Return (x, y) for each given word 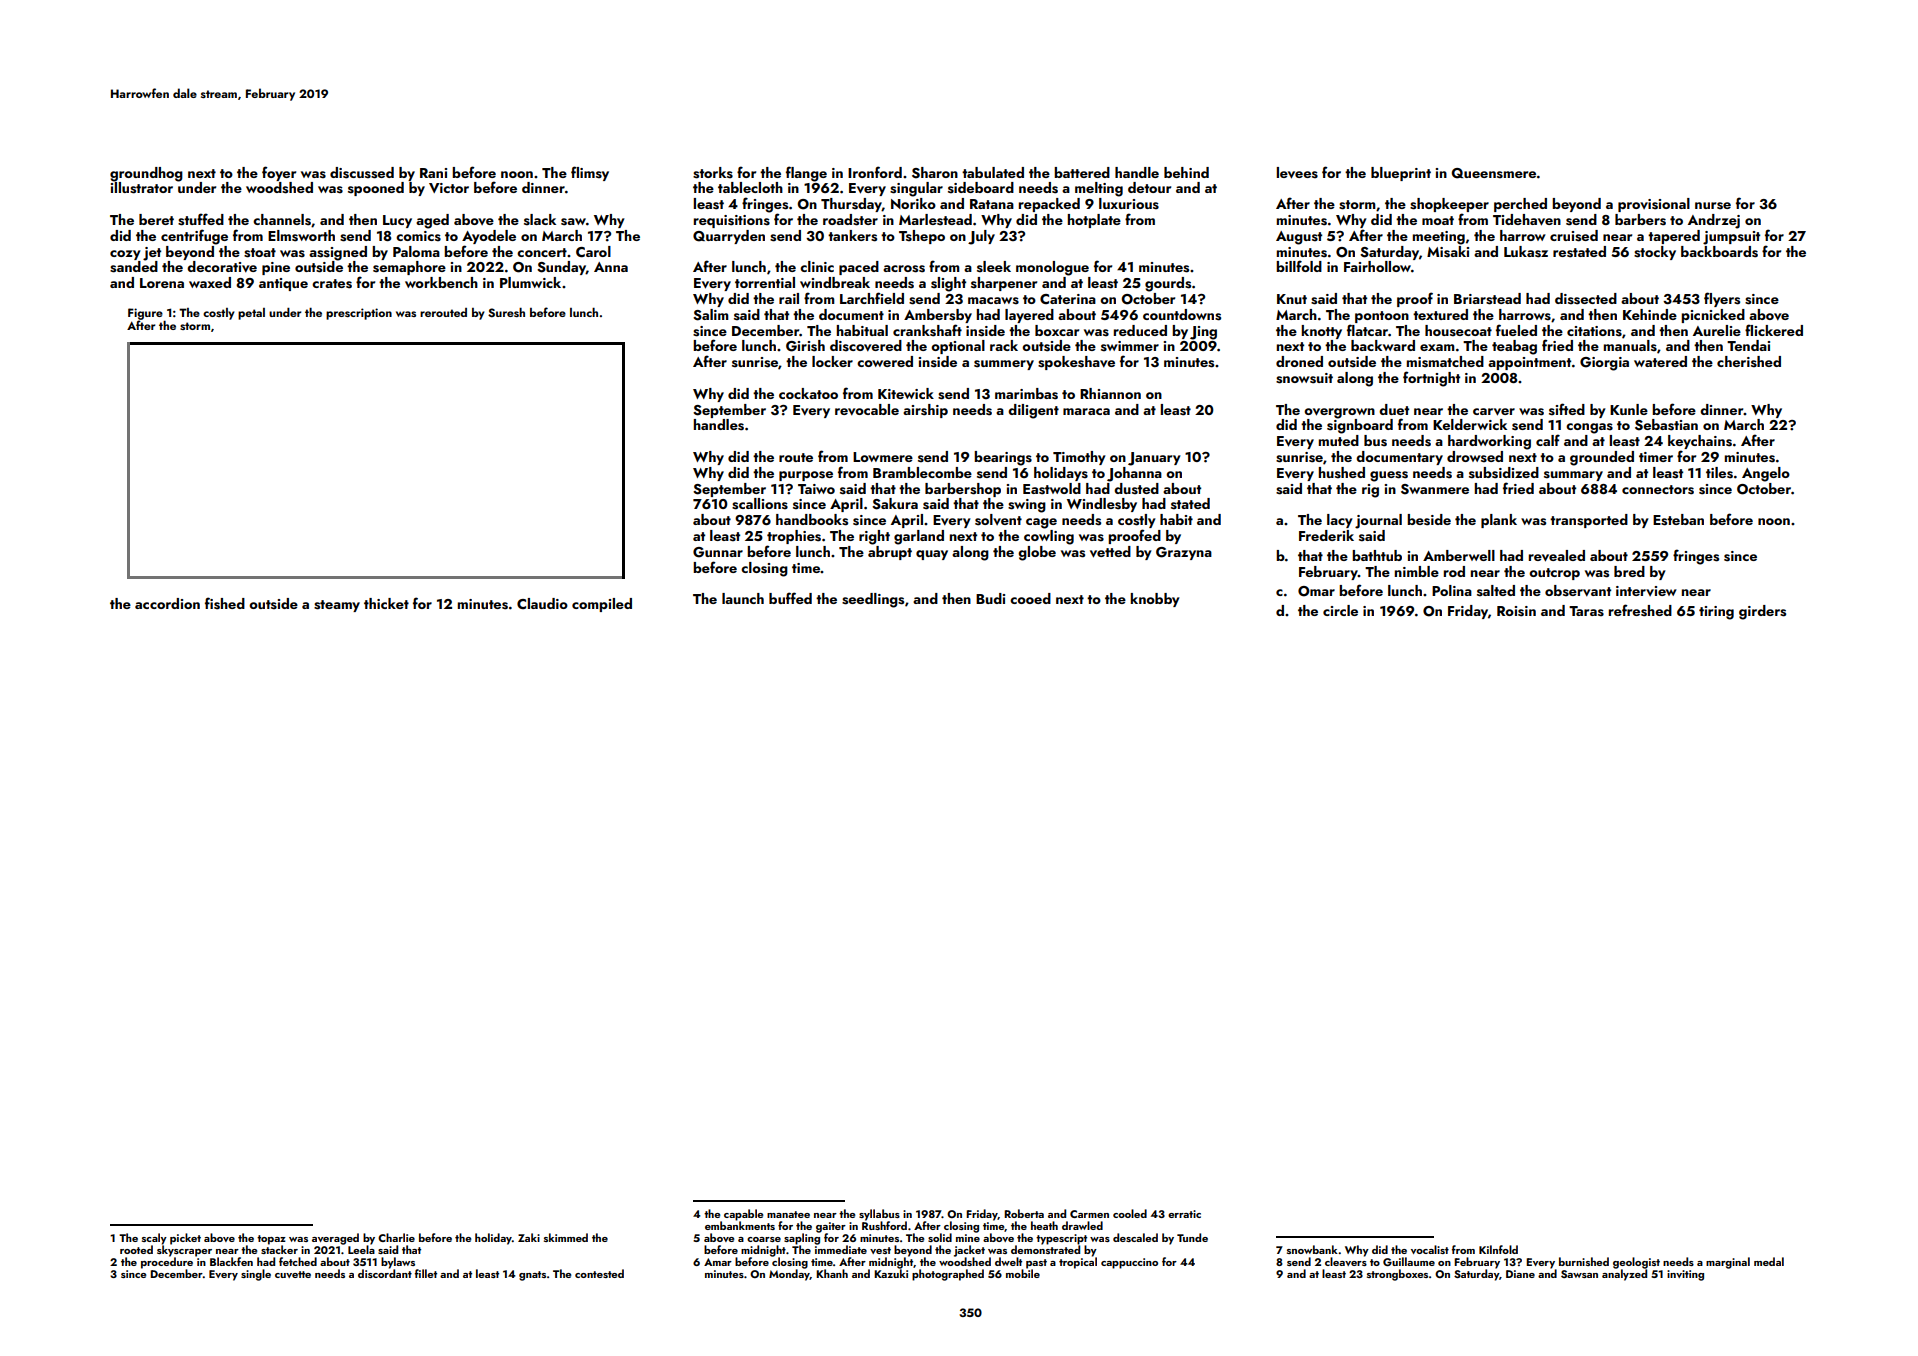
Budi (990, 598)
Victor (449, 188)
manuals (1630, 346)
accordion (167, 603)
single (256, 1275)
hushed (1342, 473)
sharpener (1004, 284)
